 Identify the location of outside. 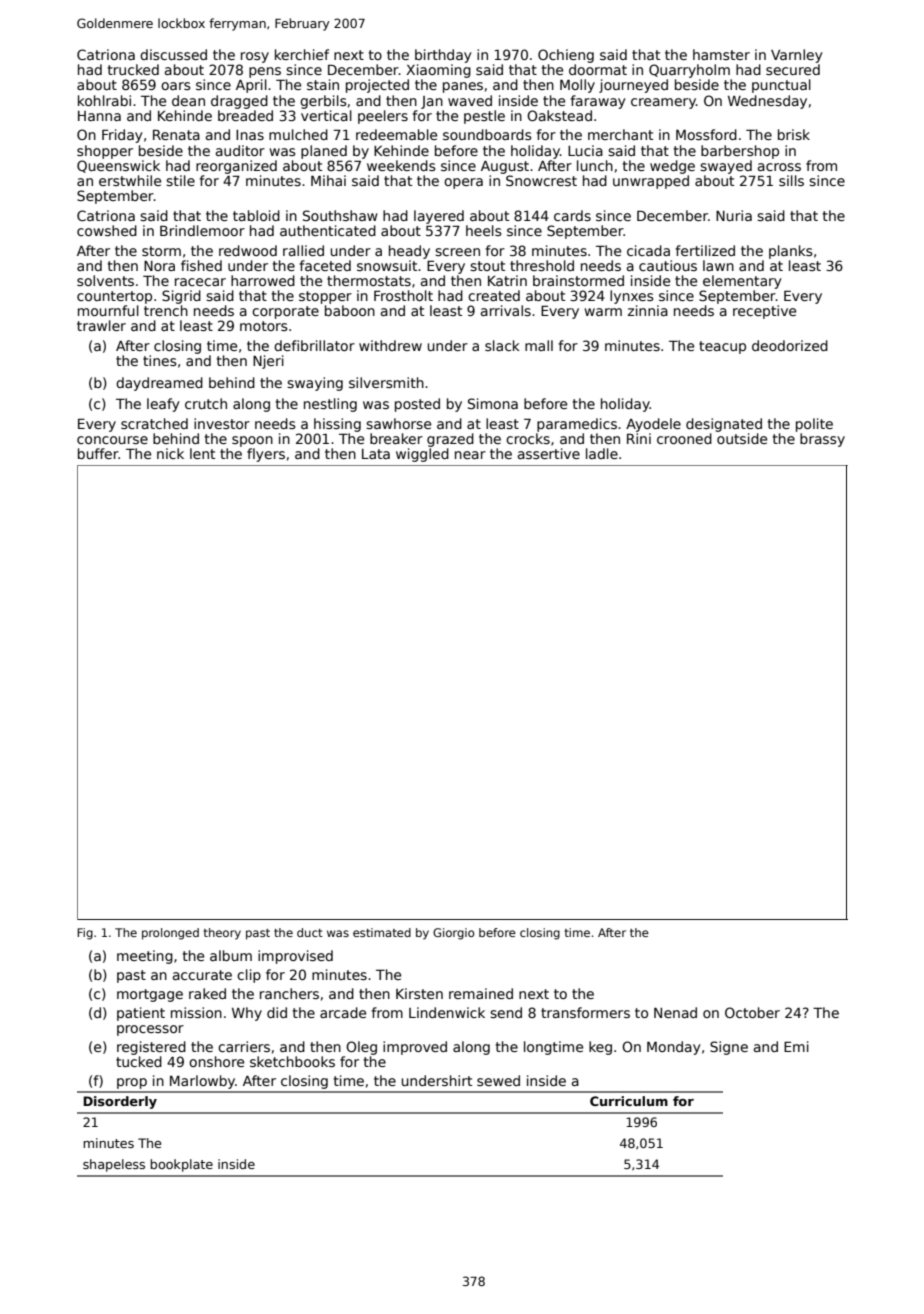
(742, 438).
